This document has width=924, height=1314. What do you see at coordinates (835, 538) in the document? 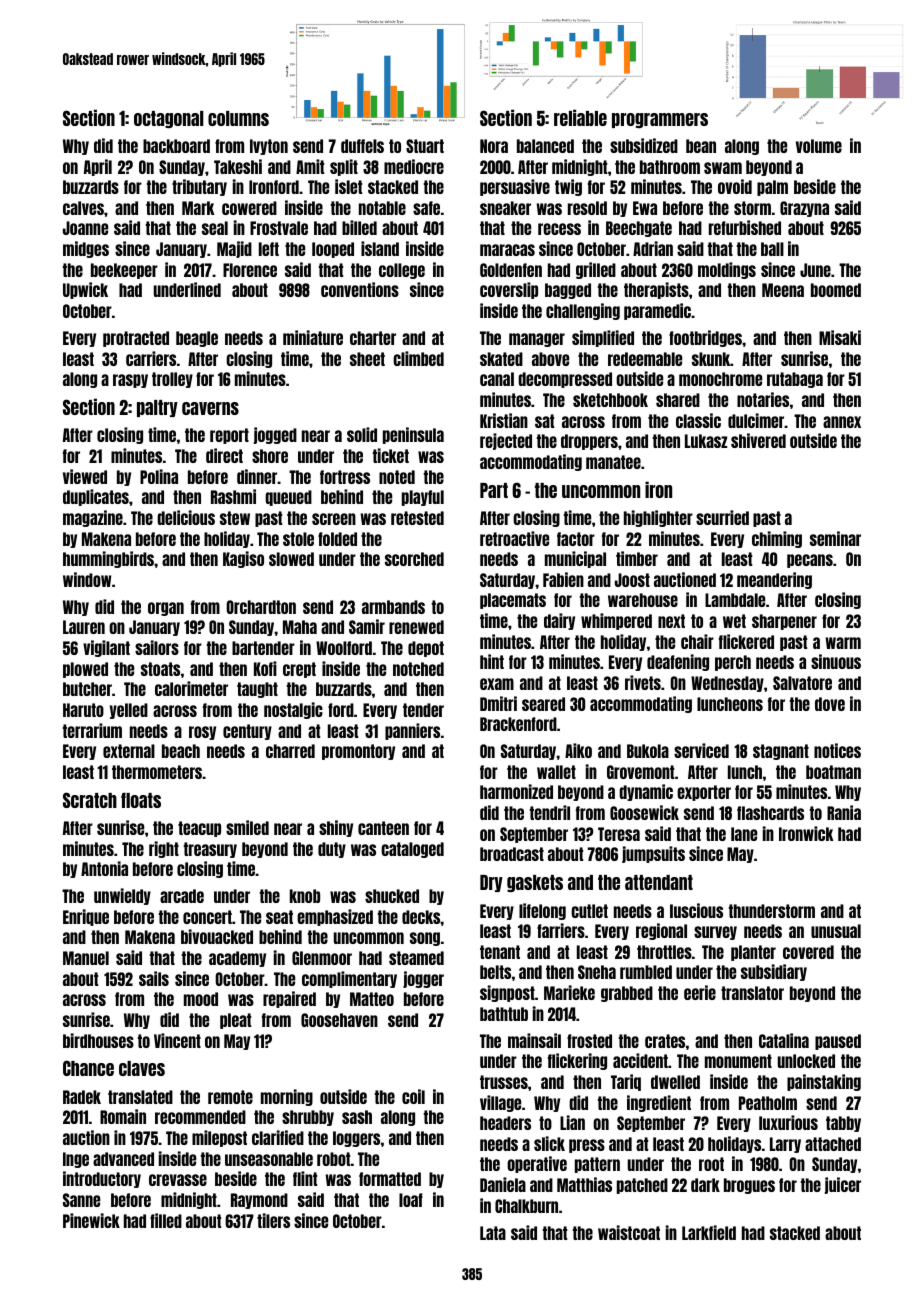
I see `seminar` at bounding box center [835, 538].
